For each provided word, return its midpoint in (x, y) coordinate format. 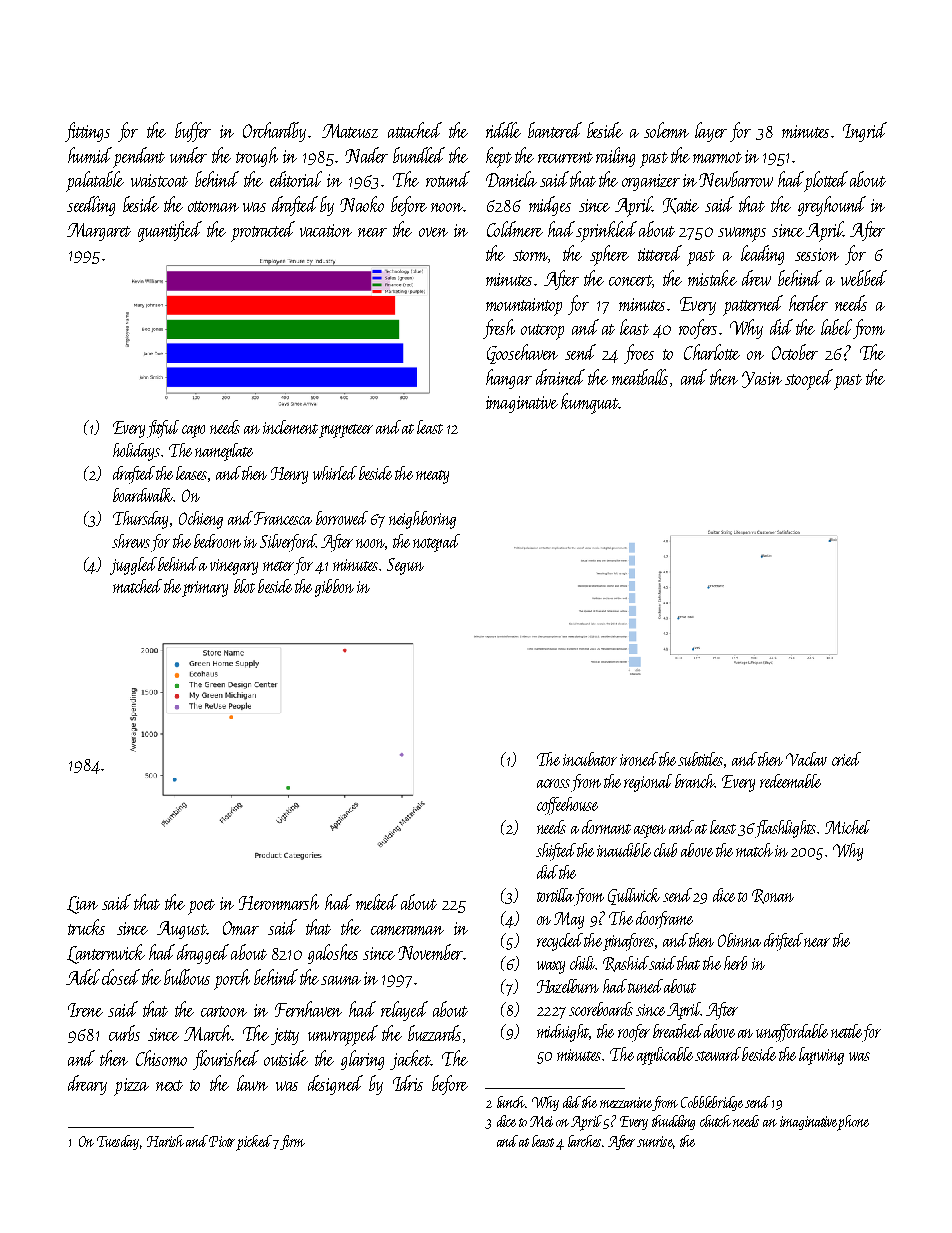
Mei (541, 1121)
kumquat (589, 403)
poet (201, 907)
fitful (163, 429)
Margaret (99, 232)
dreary (87, 1085)
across (553, 783)
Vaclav (806, 759)
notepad (436, 543)
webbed (864, 278)
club (665, 850)
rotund (448, 179)
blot (244, 586)
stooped (809, 379)
